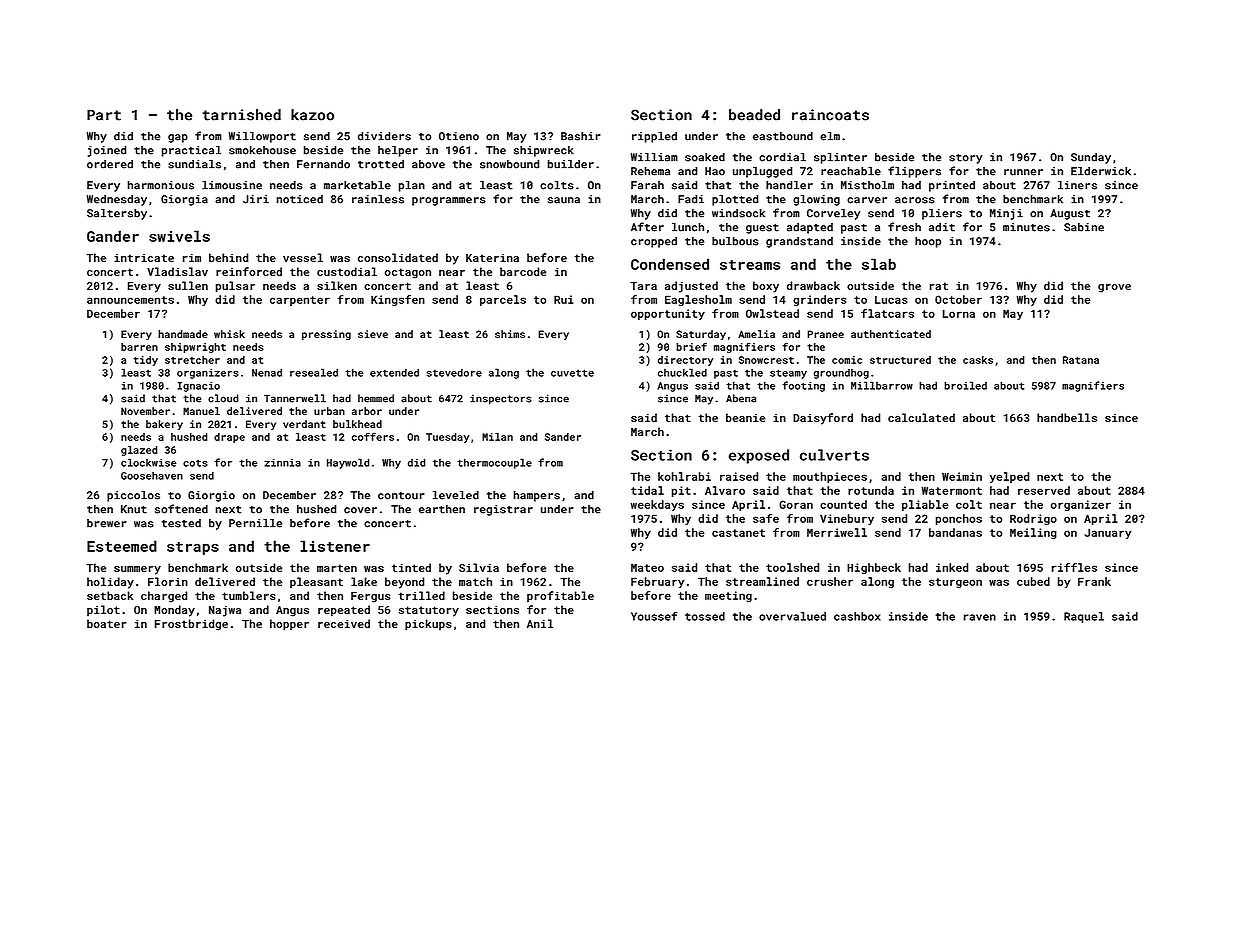  What do you see at coordinates (523, 271) in the screenshot?
I see `barcode` at bounding box center [523, 271].
